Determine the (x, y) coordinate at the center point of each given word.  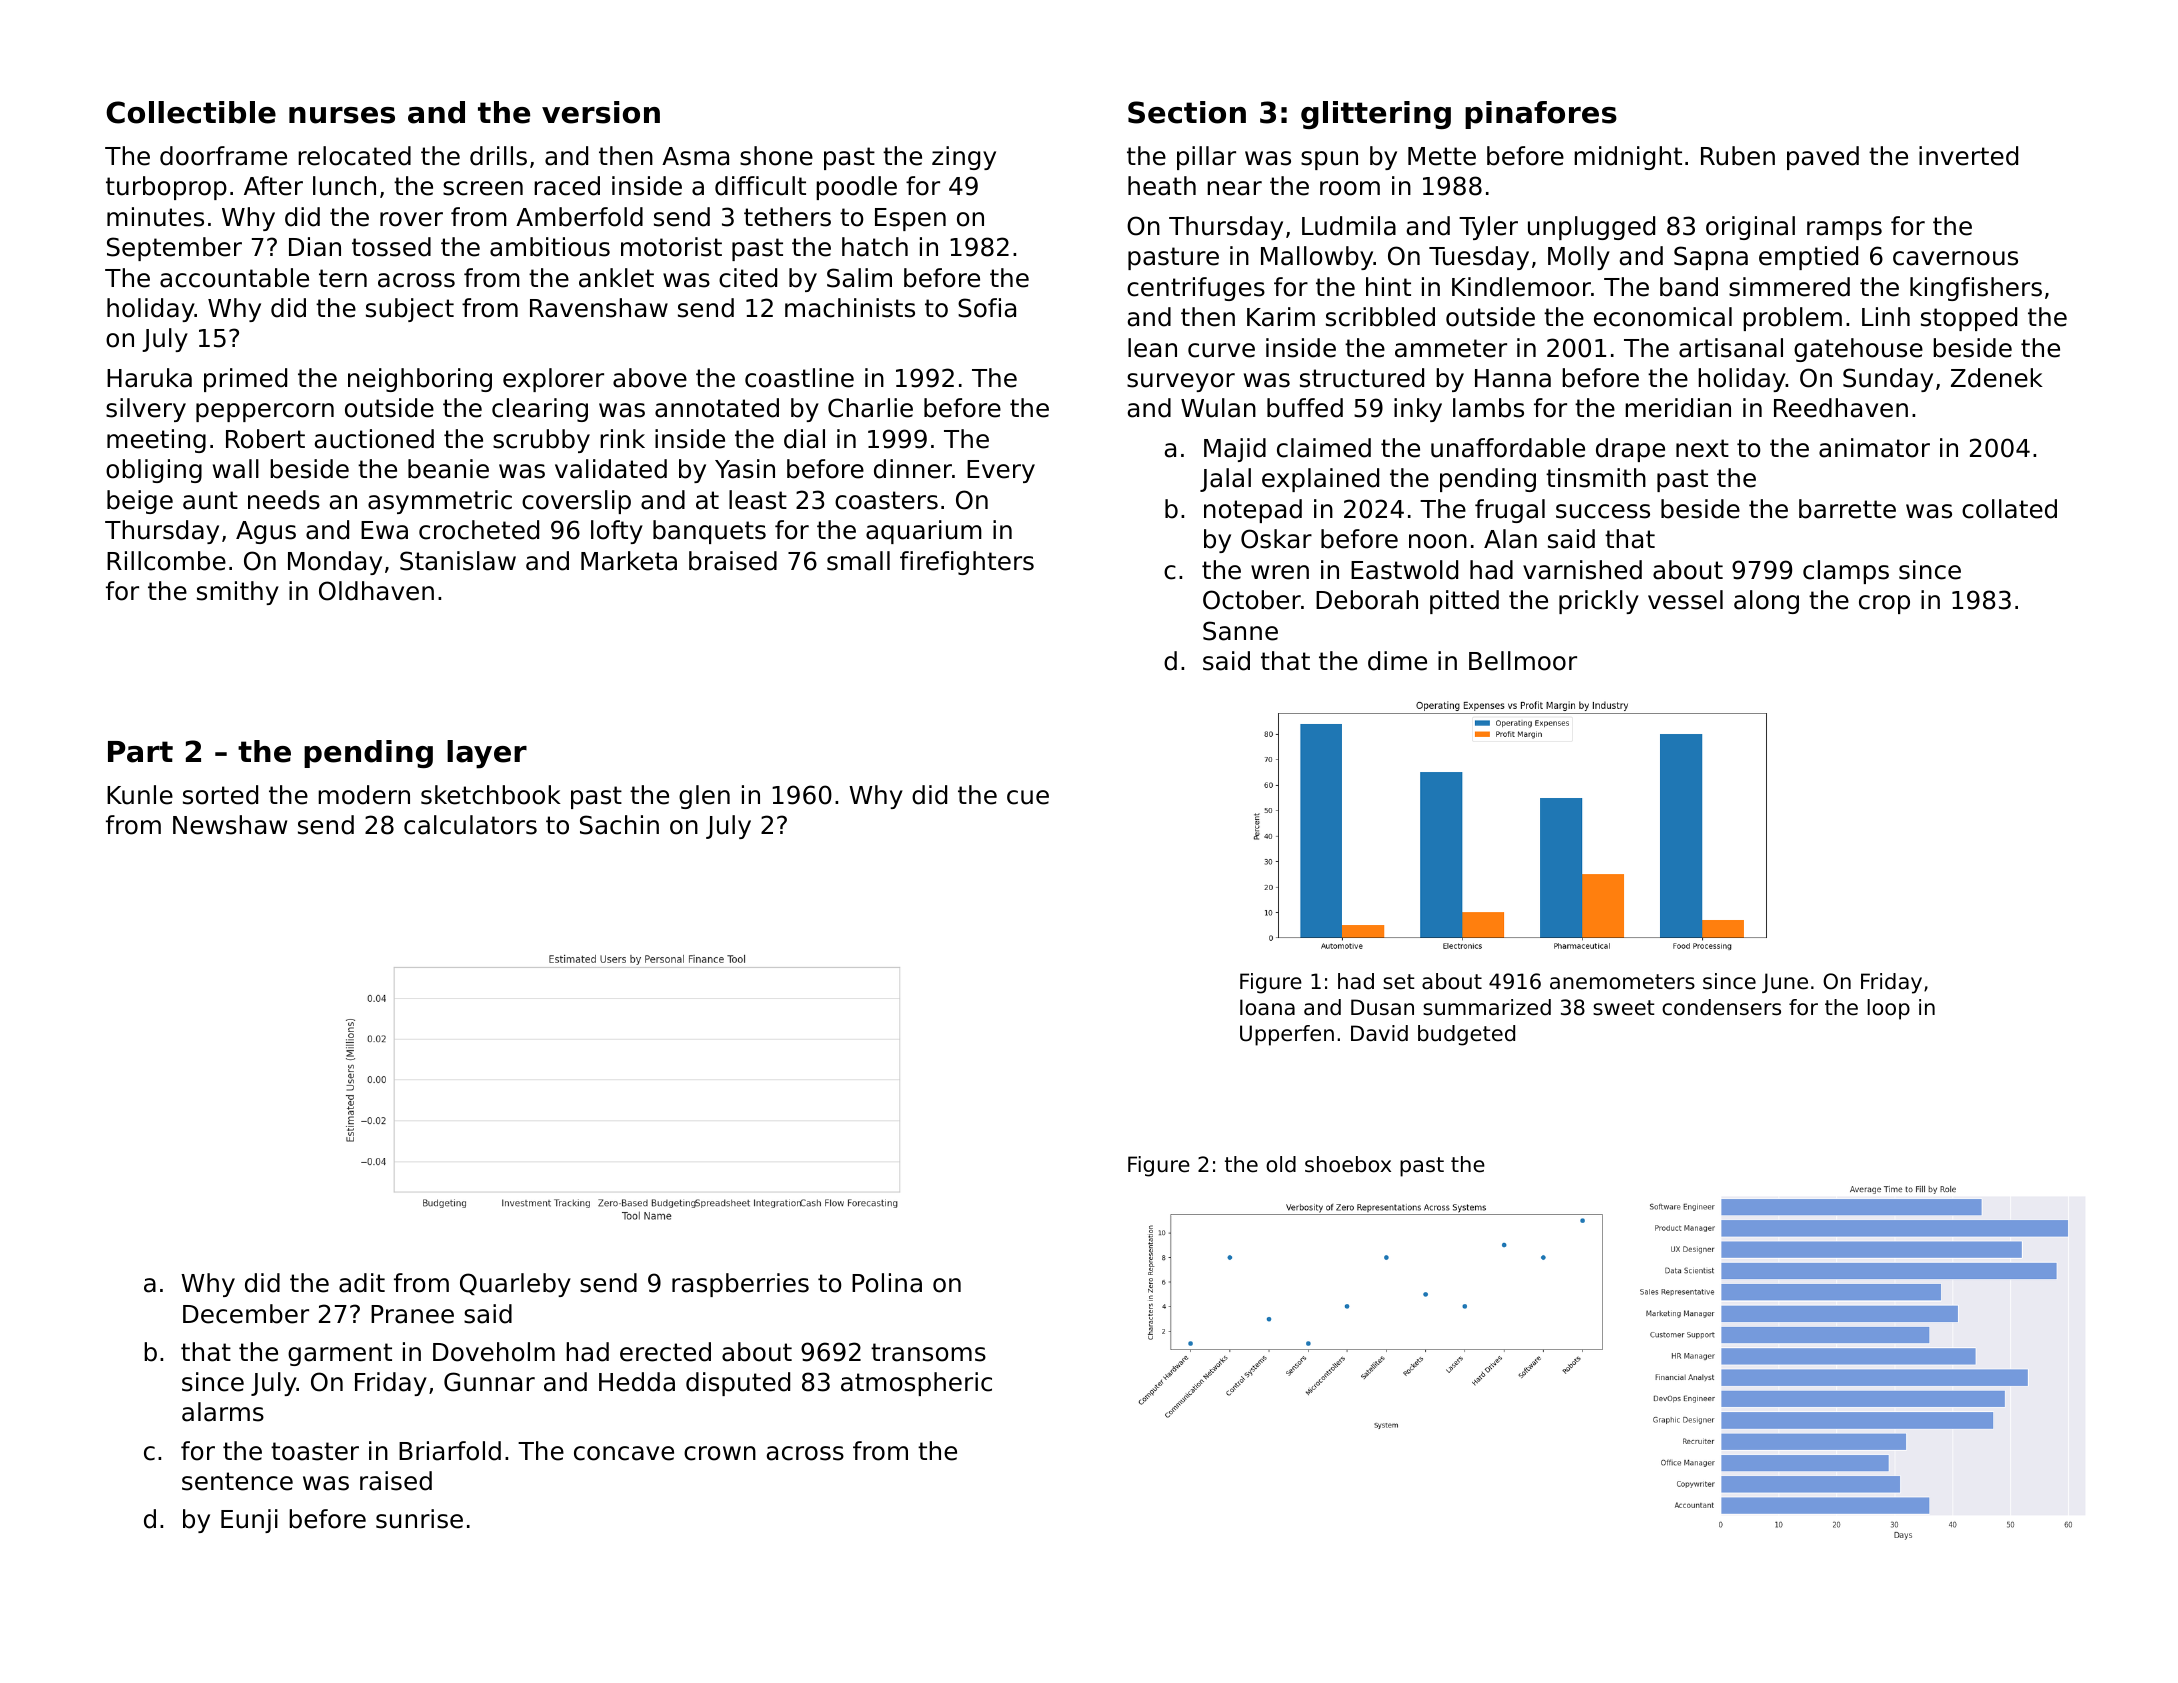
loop (1888, 1009)
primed (245, 380)
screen (483, 188)
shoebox (1348, 1164)
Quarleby (515, 1285)
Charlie (870, 408)
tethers (787, 217)
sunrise (419, 1519)
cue (1028, 797)
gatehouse (1858, 350)
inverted (1968, 156)
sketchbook (491, 795)
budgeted (1466, 1035)
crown (720, 1453)
